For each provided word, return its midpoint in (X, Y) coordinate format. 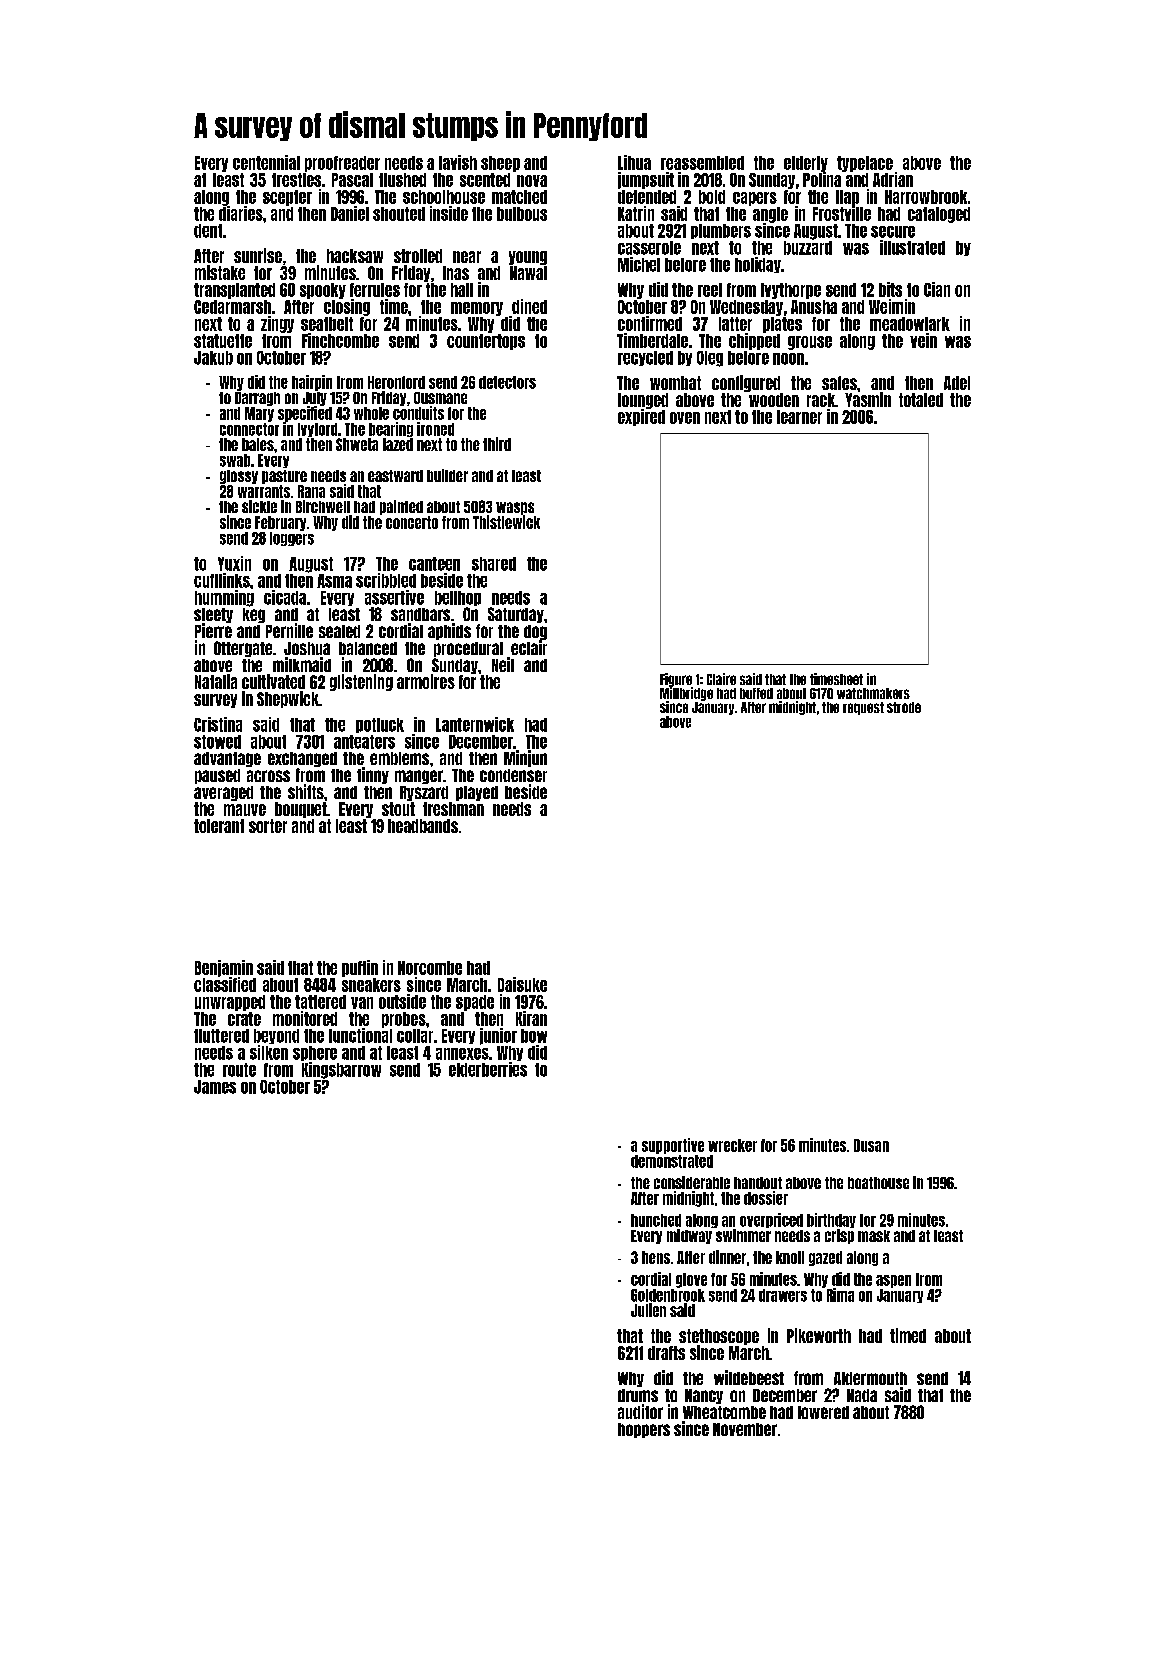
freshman (453, 809)
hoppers (644, 1430)
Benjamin (224, 968)
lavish (458, 162)
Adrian (893, 179)
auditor (640, 1411)
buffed (756, 693)
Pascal (352, 180)
